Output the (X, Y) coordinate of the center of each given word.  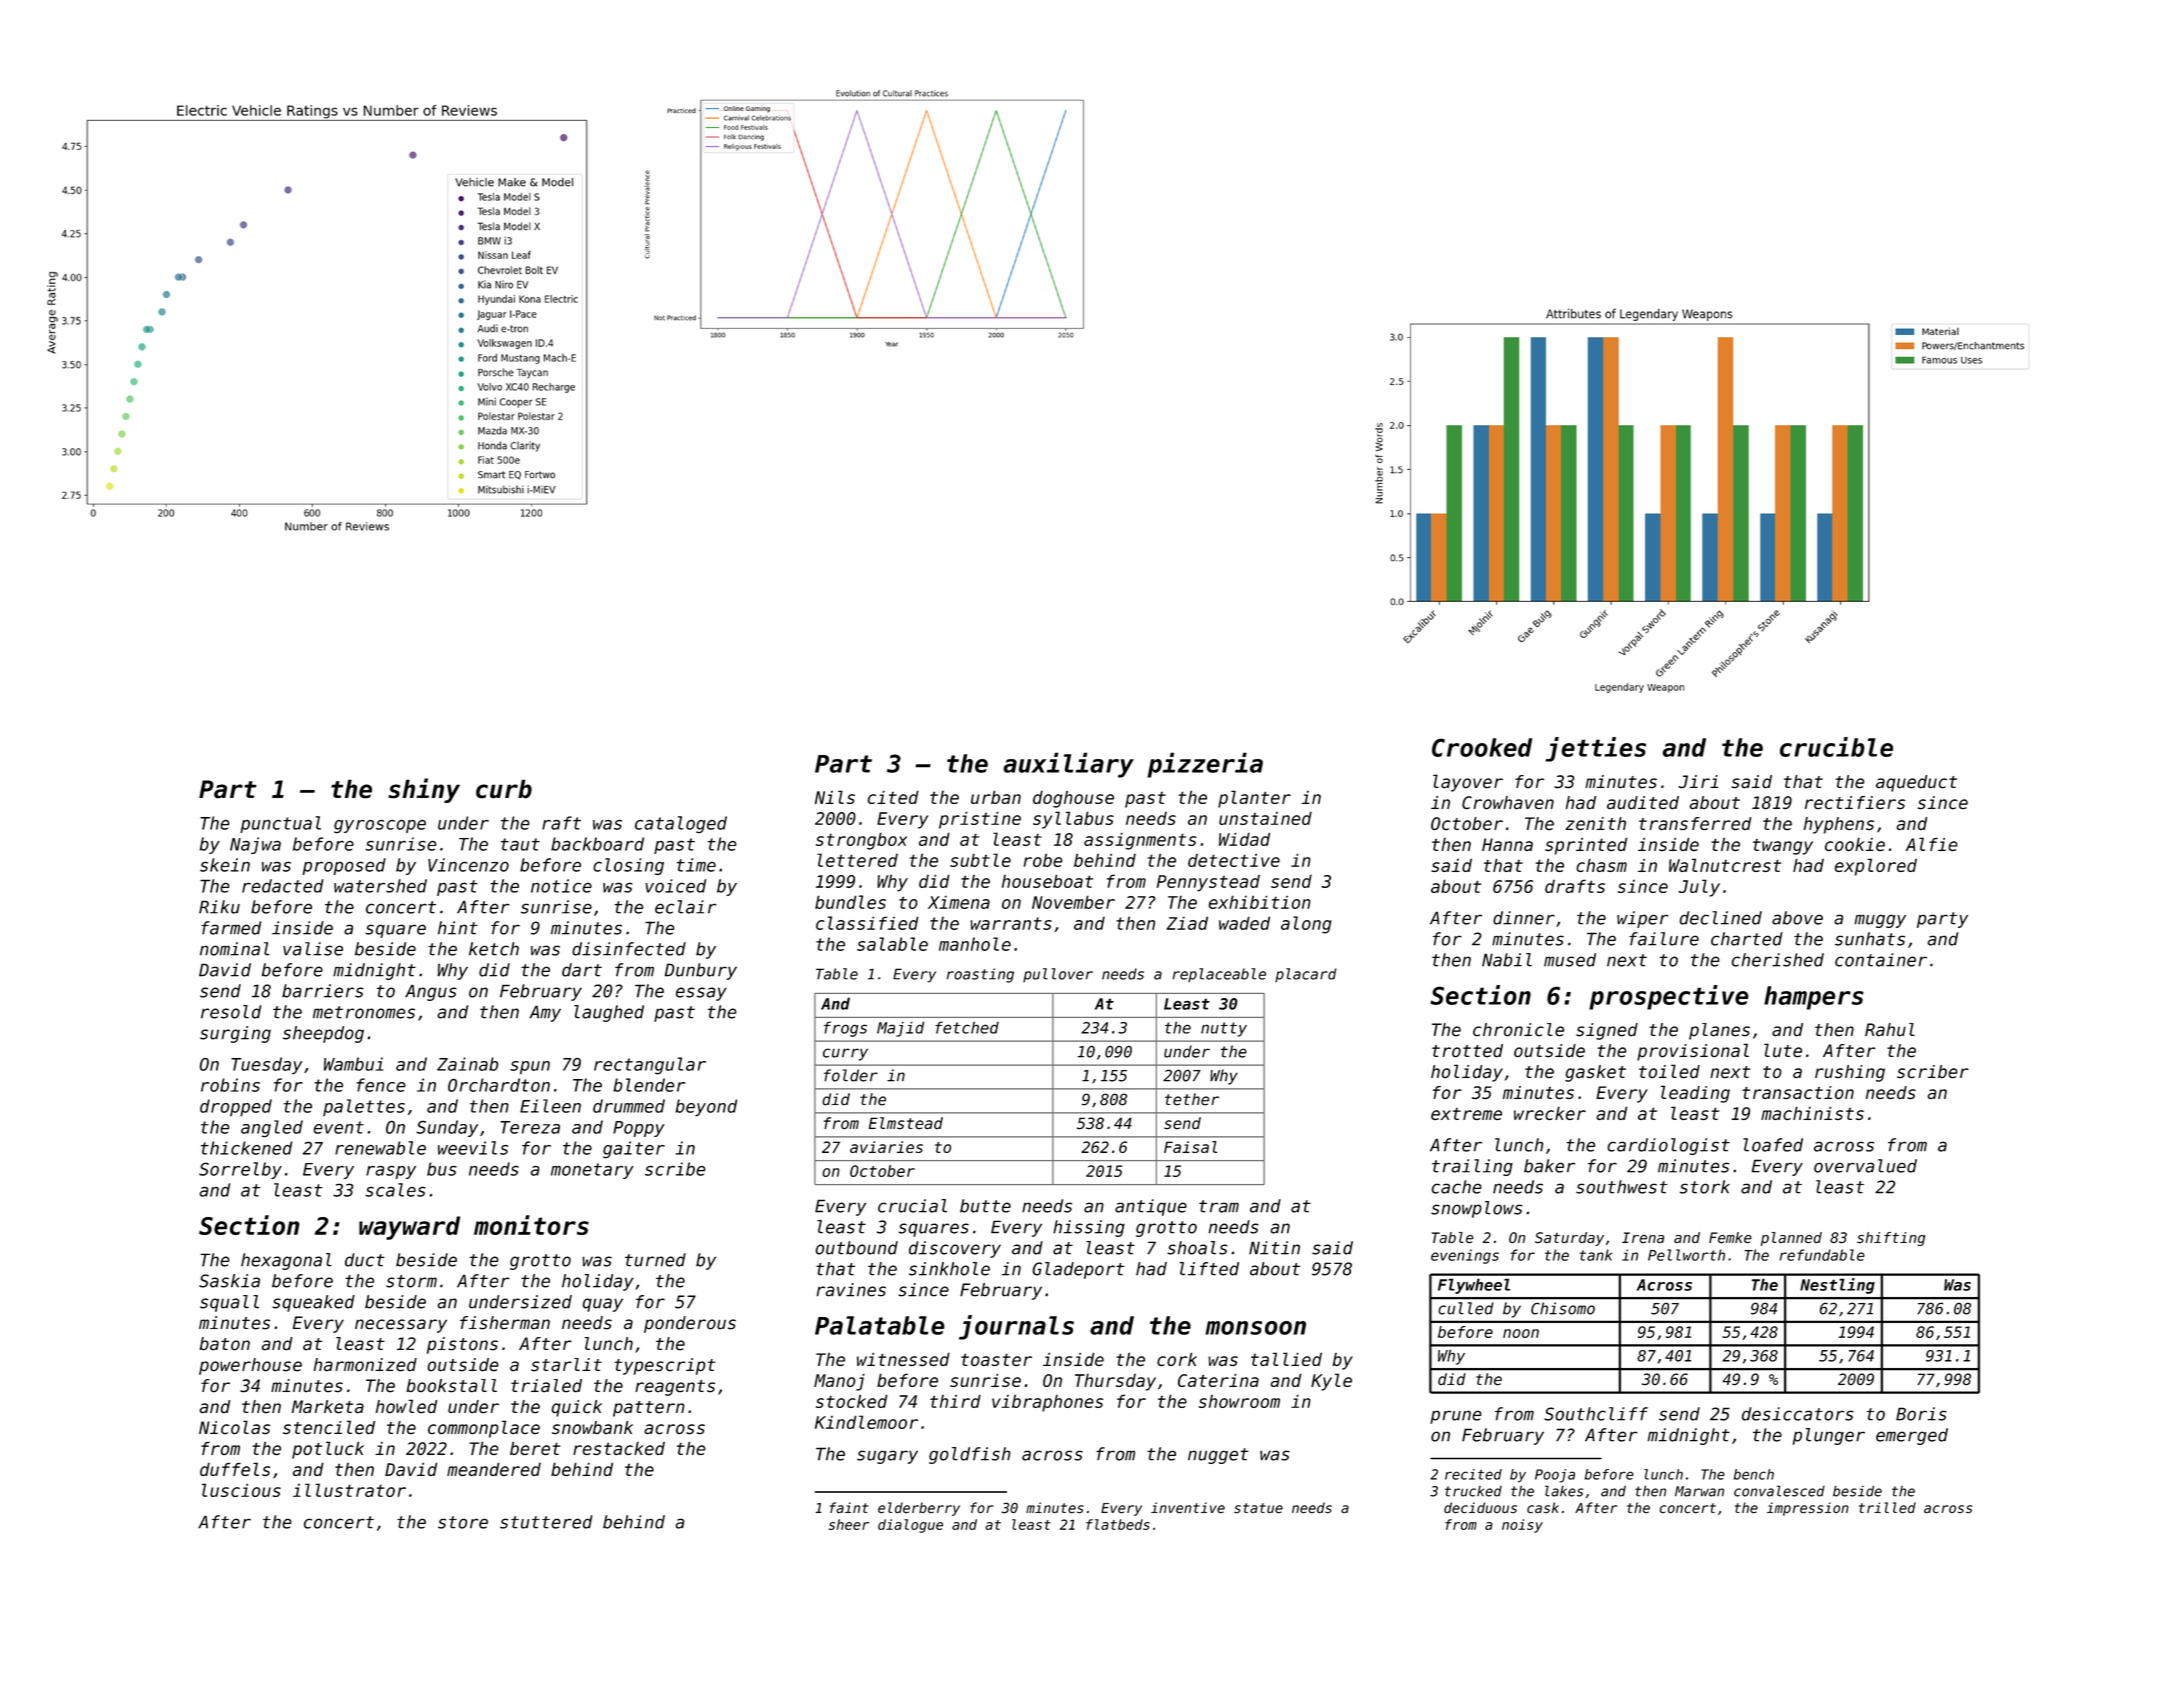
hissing (1089, 1228)
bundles (850, 902)
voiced (675, 886)
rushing (1850, 1073)
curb (504, 789)
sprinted (1586, 846)
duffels (235, 1469)
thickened (247, 1148)
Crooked (1482, 747)
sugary (887, 1457)
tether (1192, 1099)
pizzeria (1205, 765)
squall (229, 1303)
